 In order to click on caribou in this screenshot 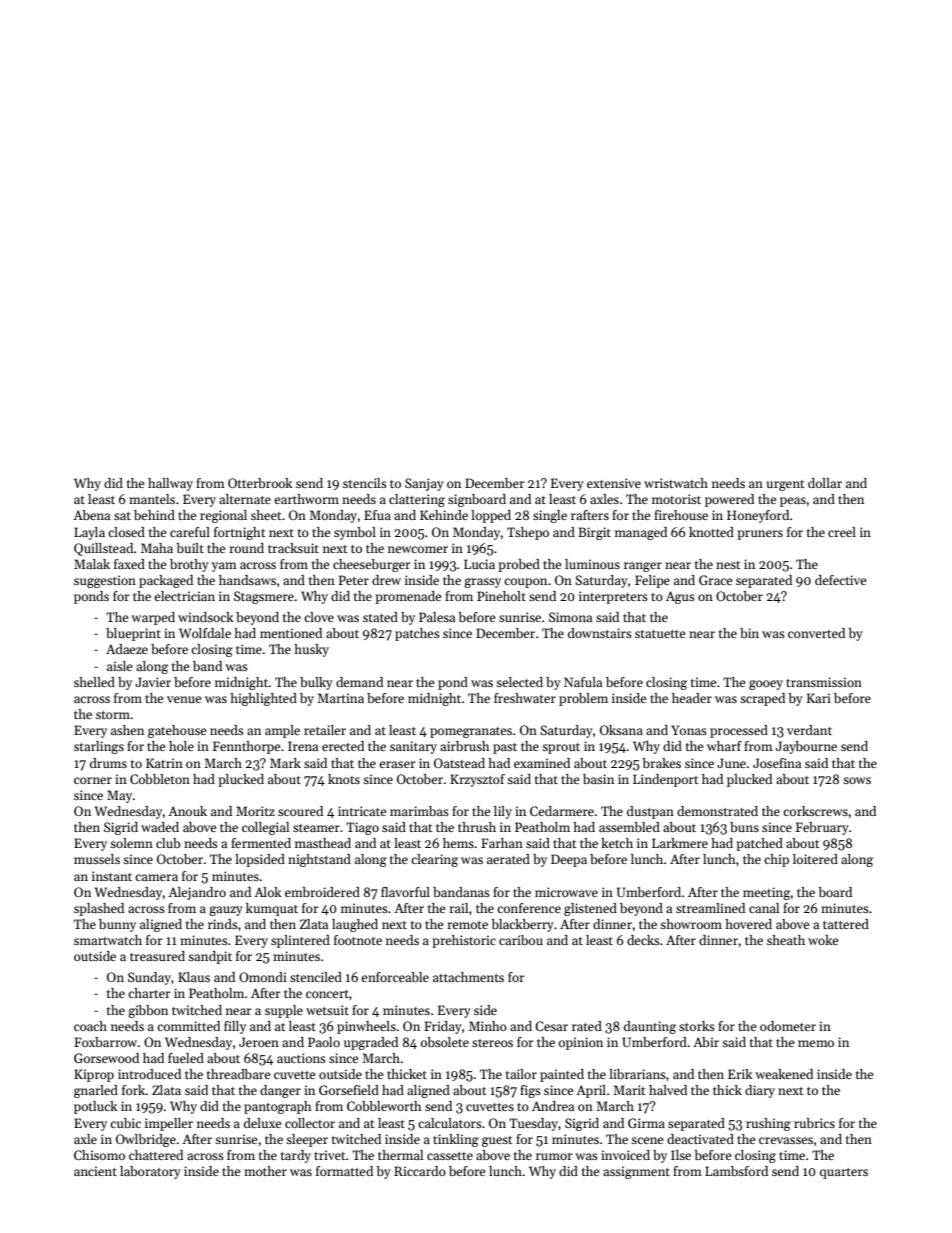, I will do `click(521, 940)`.
